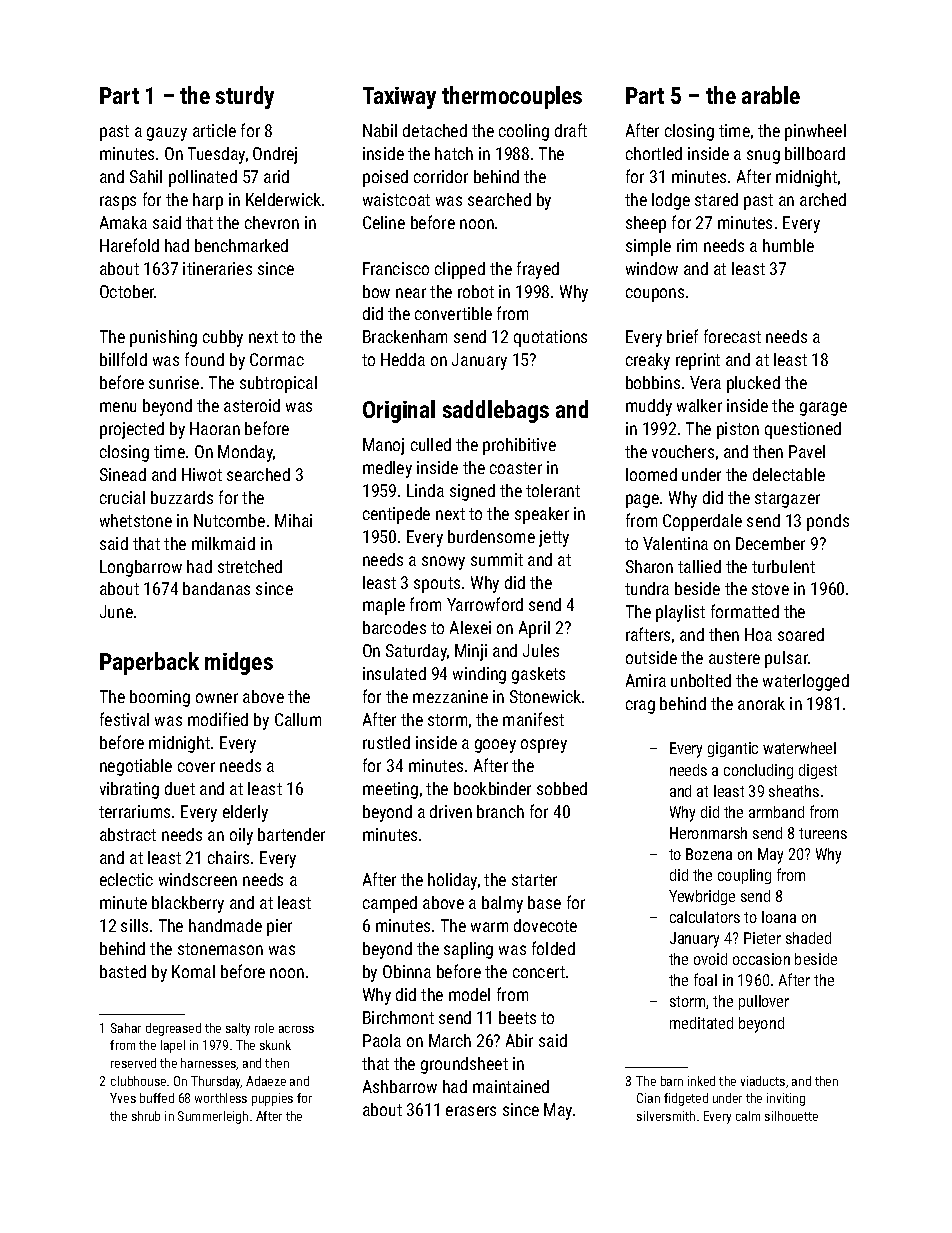 This screenshot has height=1233, width=952. I want to click on Komal, so click(193, 971).
